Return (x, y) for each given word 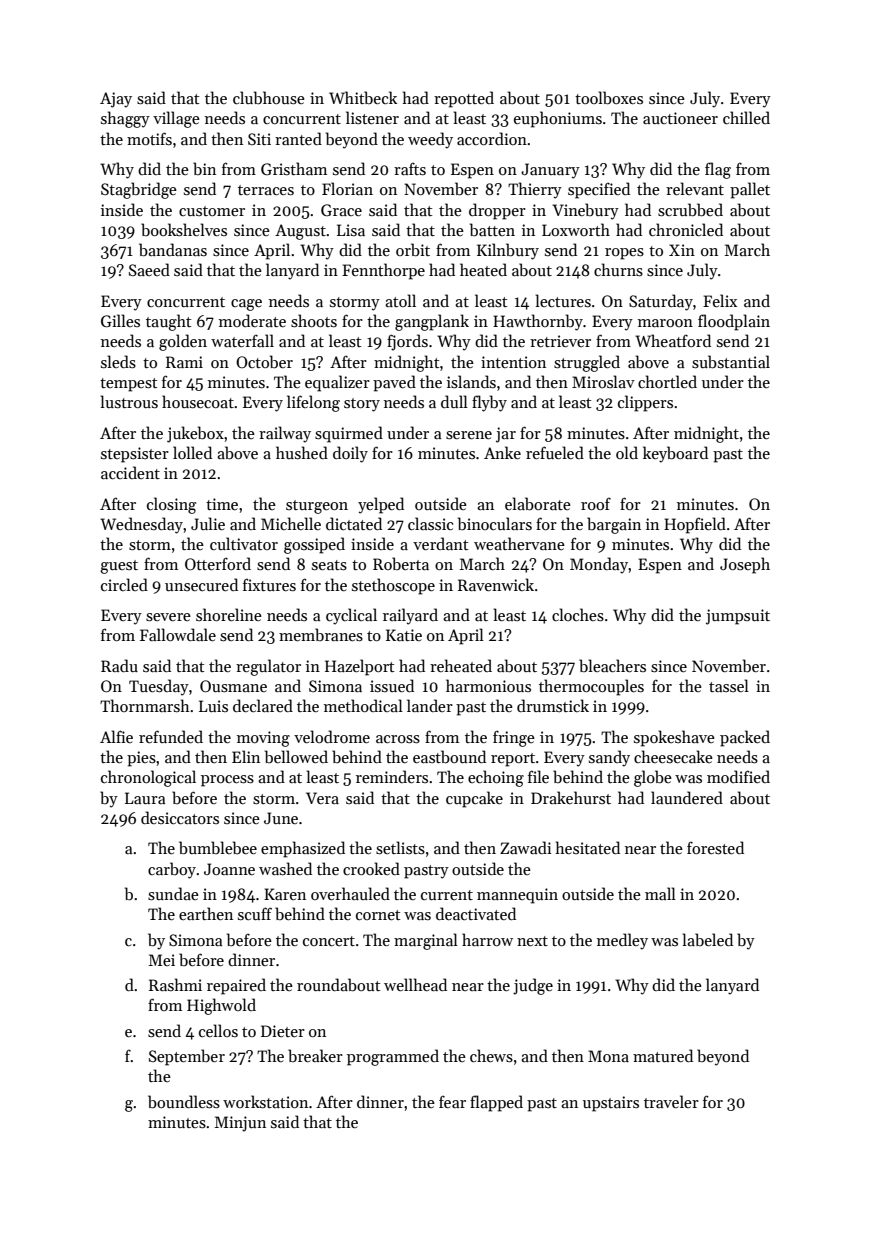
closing (171, 505)
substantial (731, 362)
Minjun (240, 1124)
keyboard (675, 454)
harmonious (488, 685)
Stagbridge (139, 190)
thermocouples (591, 687)
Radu (119, 665)
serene (469, 435)
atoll (400, 300)
